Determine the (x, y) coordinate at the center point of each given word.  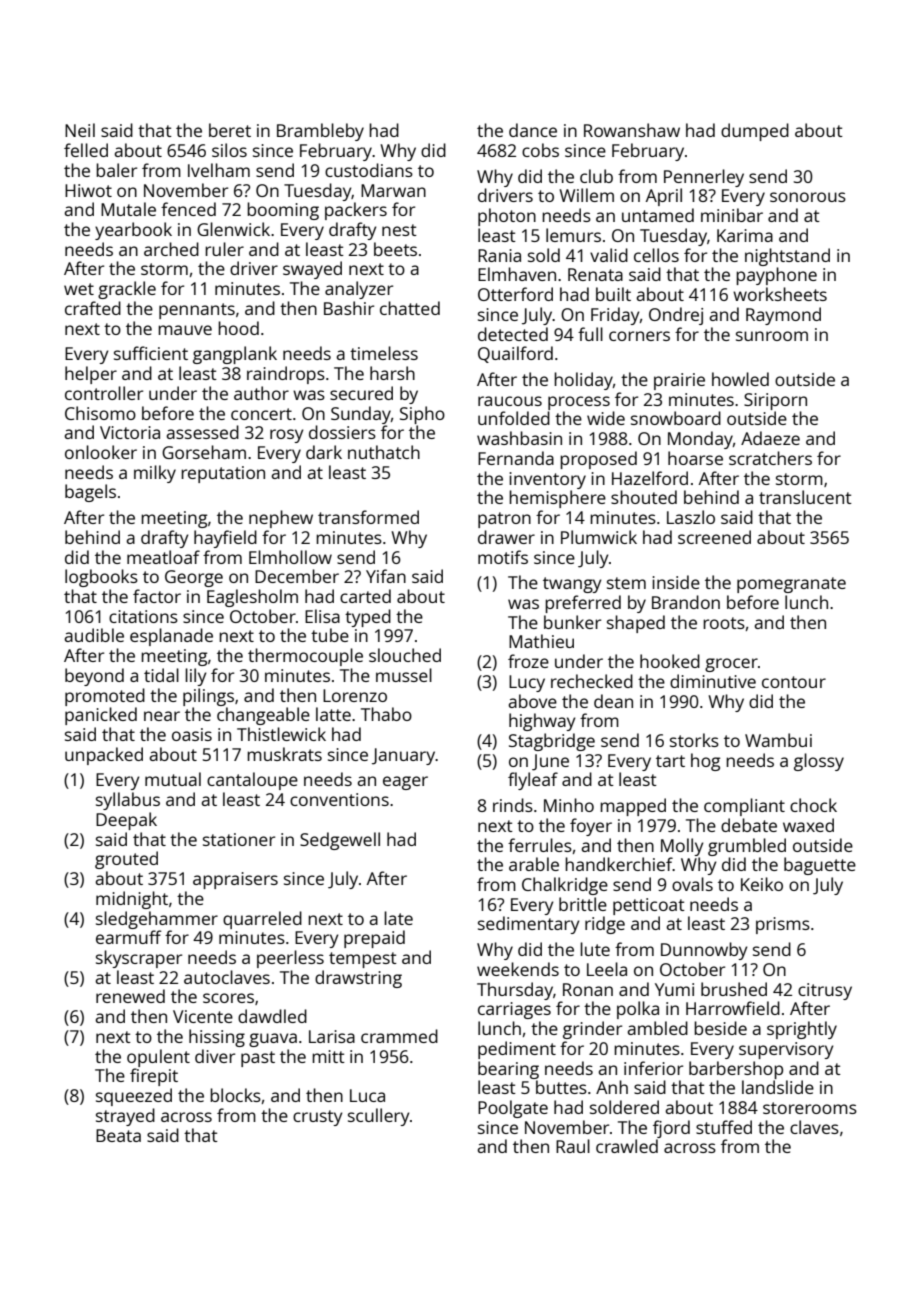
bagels (90, 493)
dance (533, 130)
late (398, 918)
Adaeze (770, 438)
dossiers (342, 432)
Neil (80, 130)
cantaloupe (252, 781)
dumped (755, 132)
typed (368, 618)
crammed (399, 1036)
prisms (783, 925)
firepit (154, 1077)
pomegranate (791, 585)
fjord (671, 1129)
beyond (94, 677)
